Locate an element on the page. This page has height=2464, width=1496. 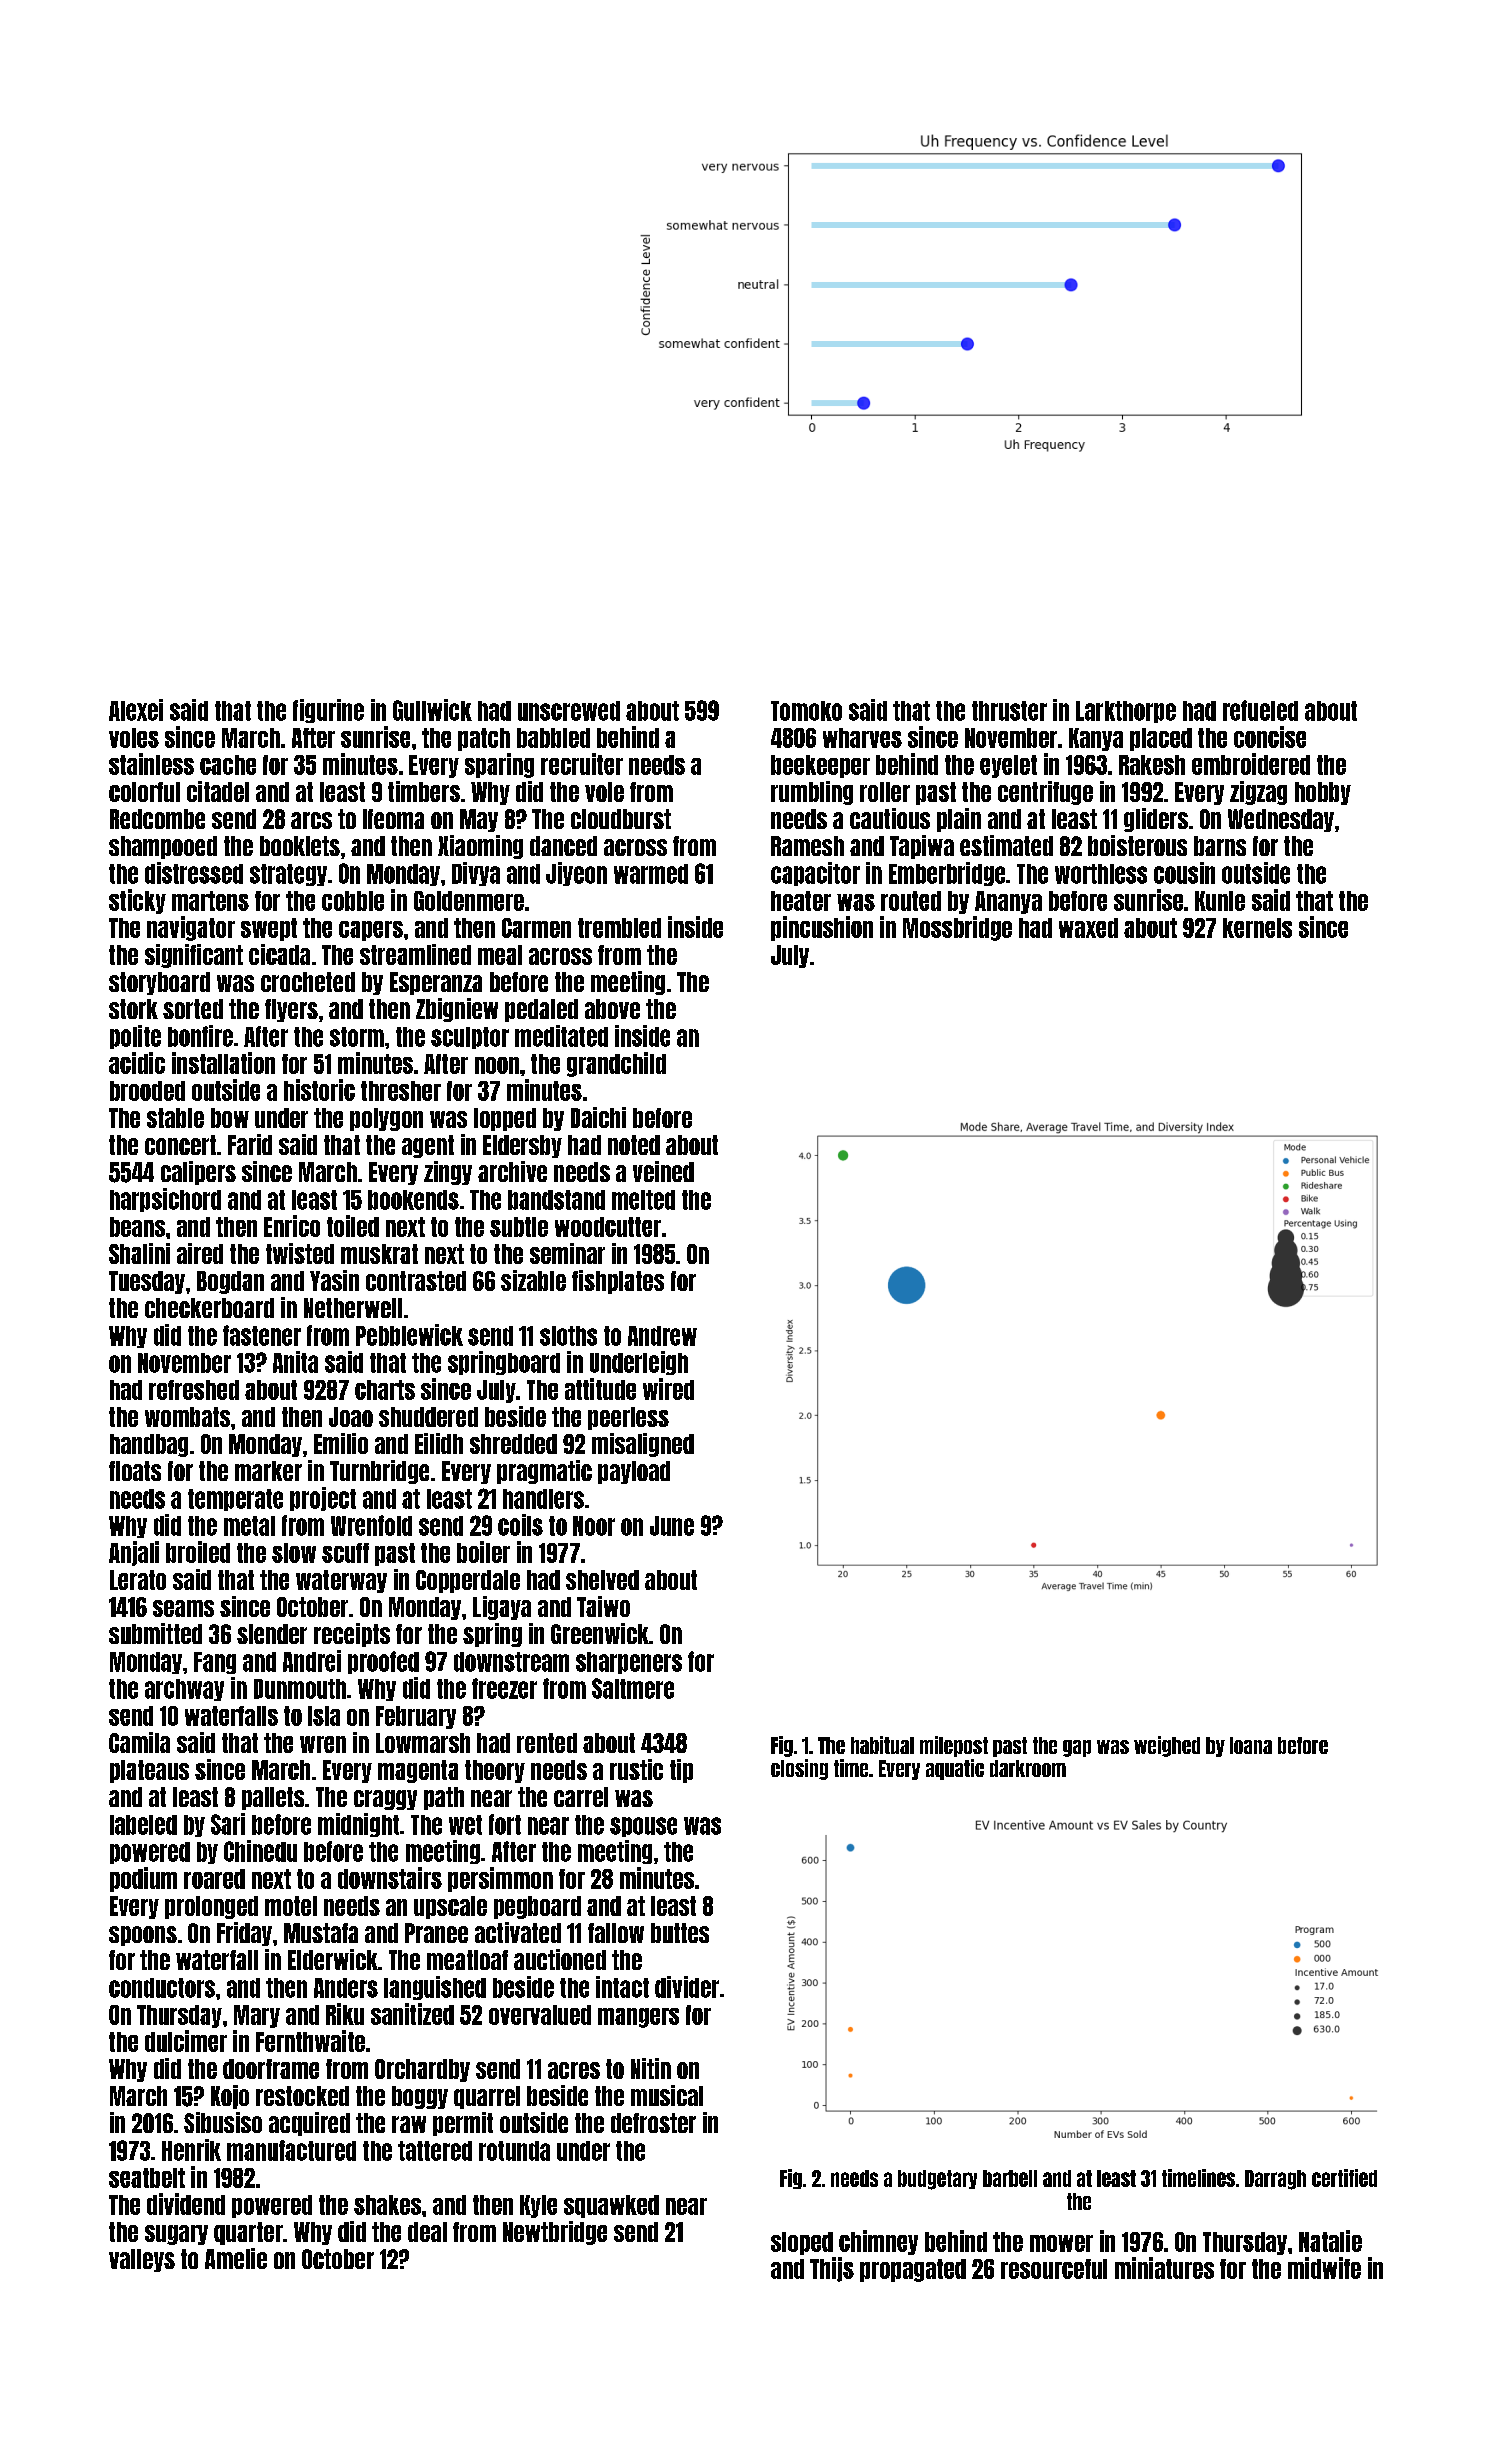
waterway is located at coordinates (341, 1581).
